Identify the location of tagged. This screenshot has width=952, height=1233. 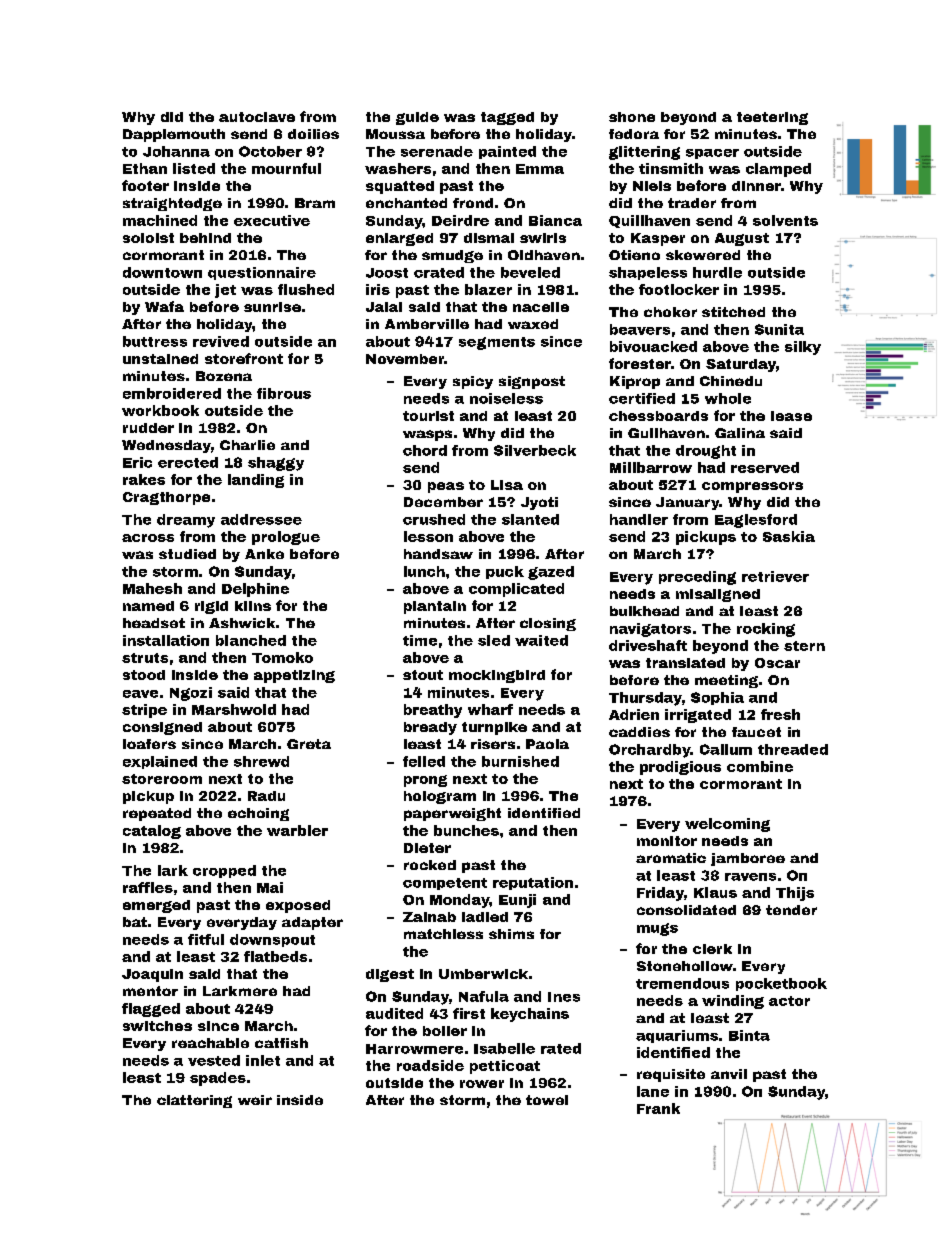
(507, 118).
